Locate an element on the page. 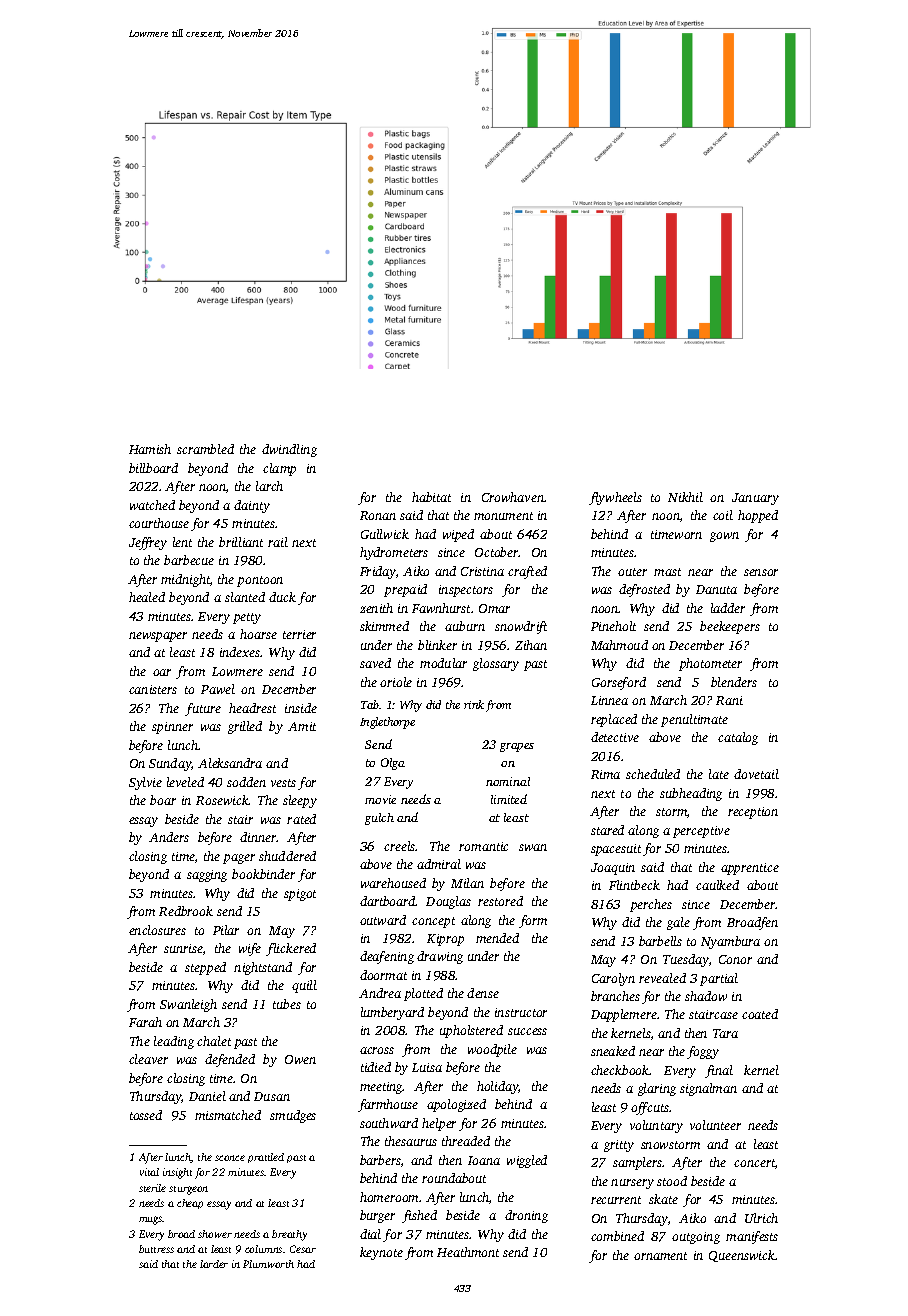 The height and width of the image is (1316, 908). habitat is located at coordinates (431, 497).
